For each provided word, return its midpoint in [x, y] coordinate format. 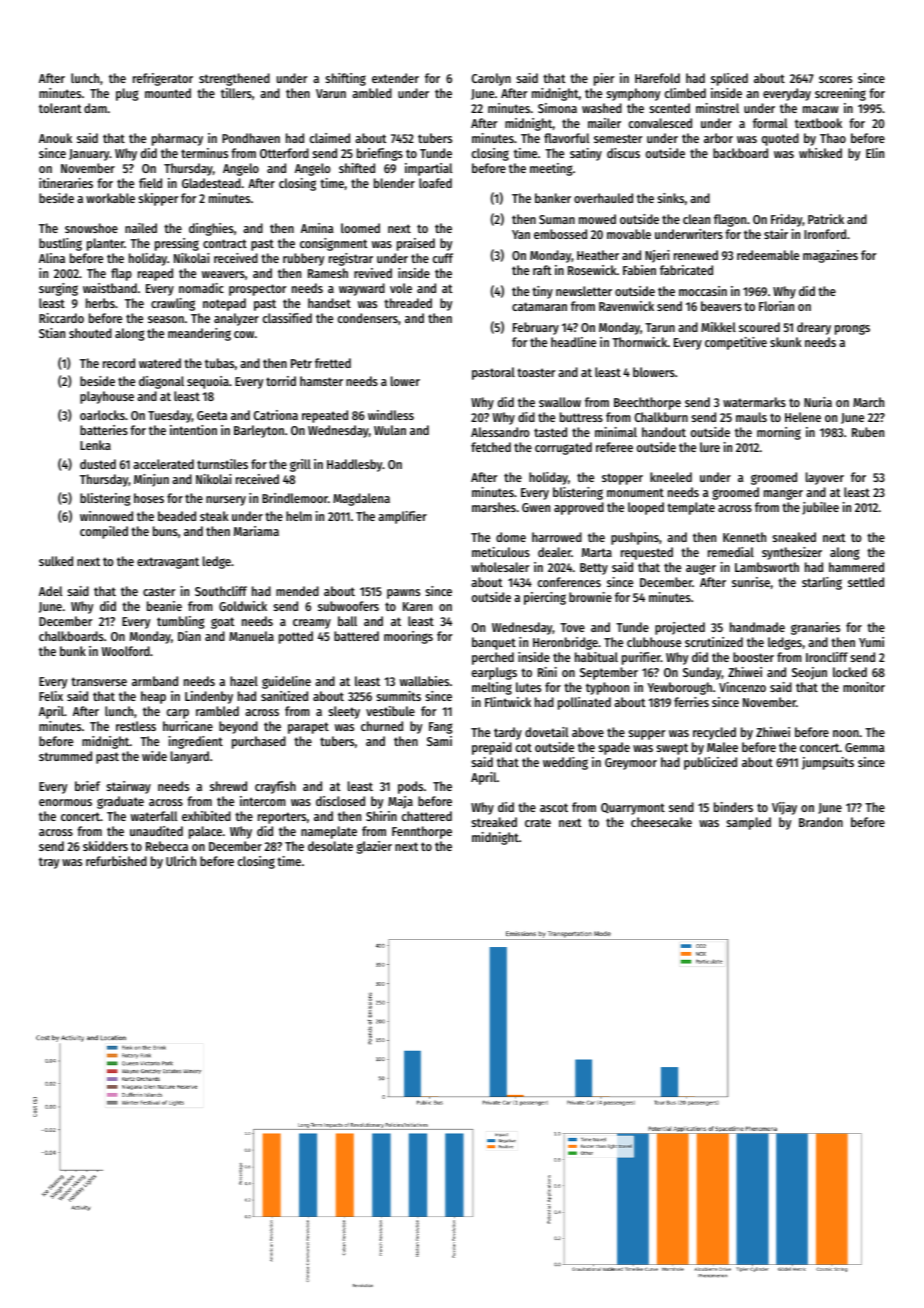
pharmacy [177, 139]
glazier [374, 847]
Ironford [825, 234]
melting [492, 688]
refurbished [116, 861]
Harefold [657, 78]
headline [573, 342]
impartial [428, 169]
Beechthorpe [647, 403]
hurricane [188, 726]
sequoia [208, 382]
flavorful [566, 138]
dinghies [211, 229]
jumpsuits [828, 763]
